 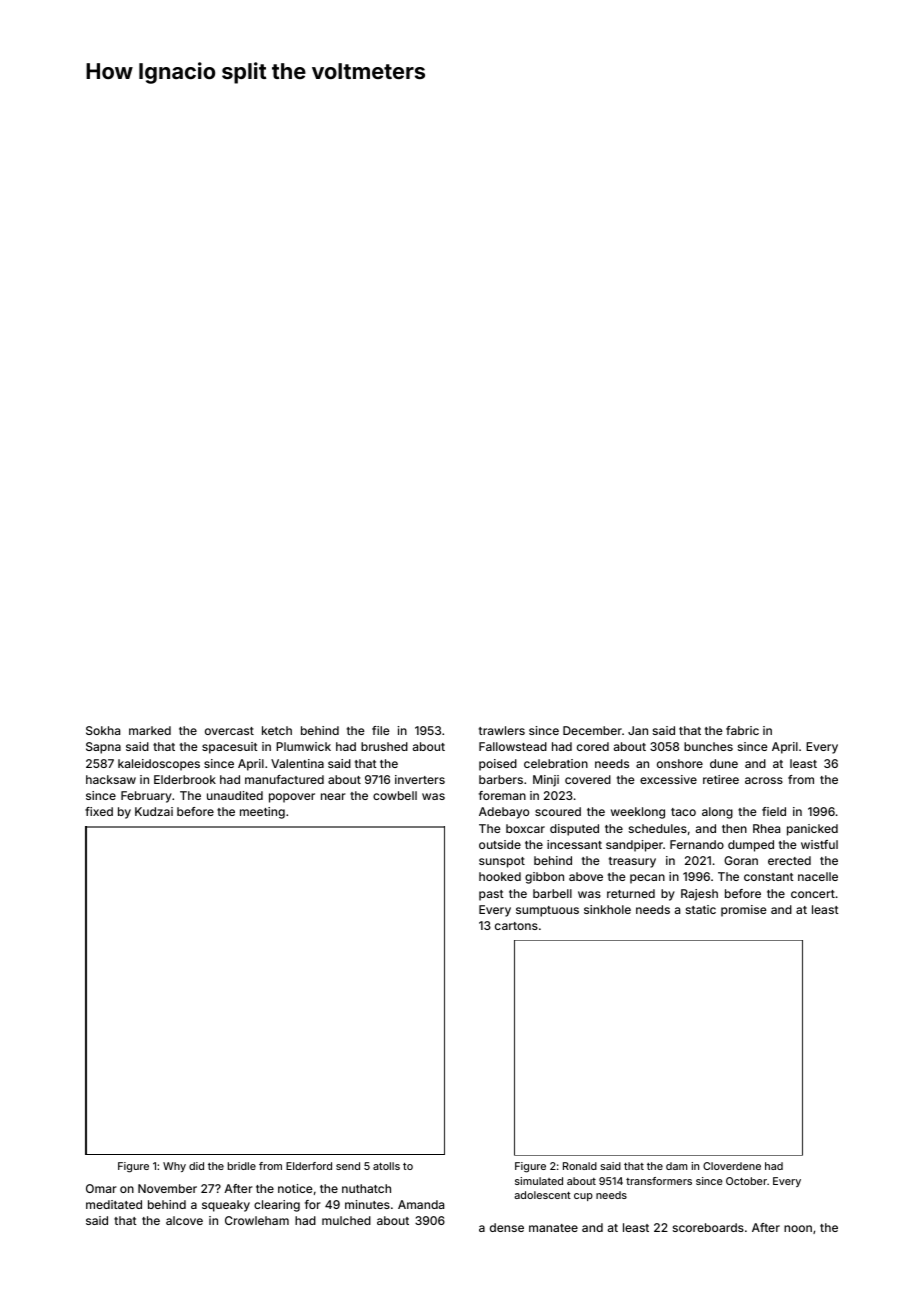 I want to click on Kudzai, so click(x=154, y=811).
